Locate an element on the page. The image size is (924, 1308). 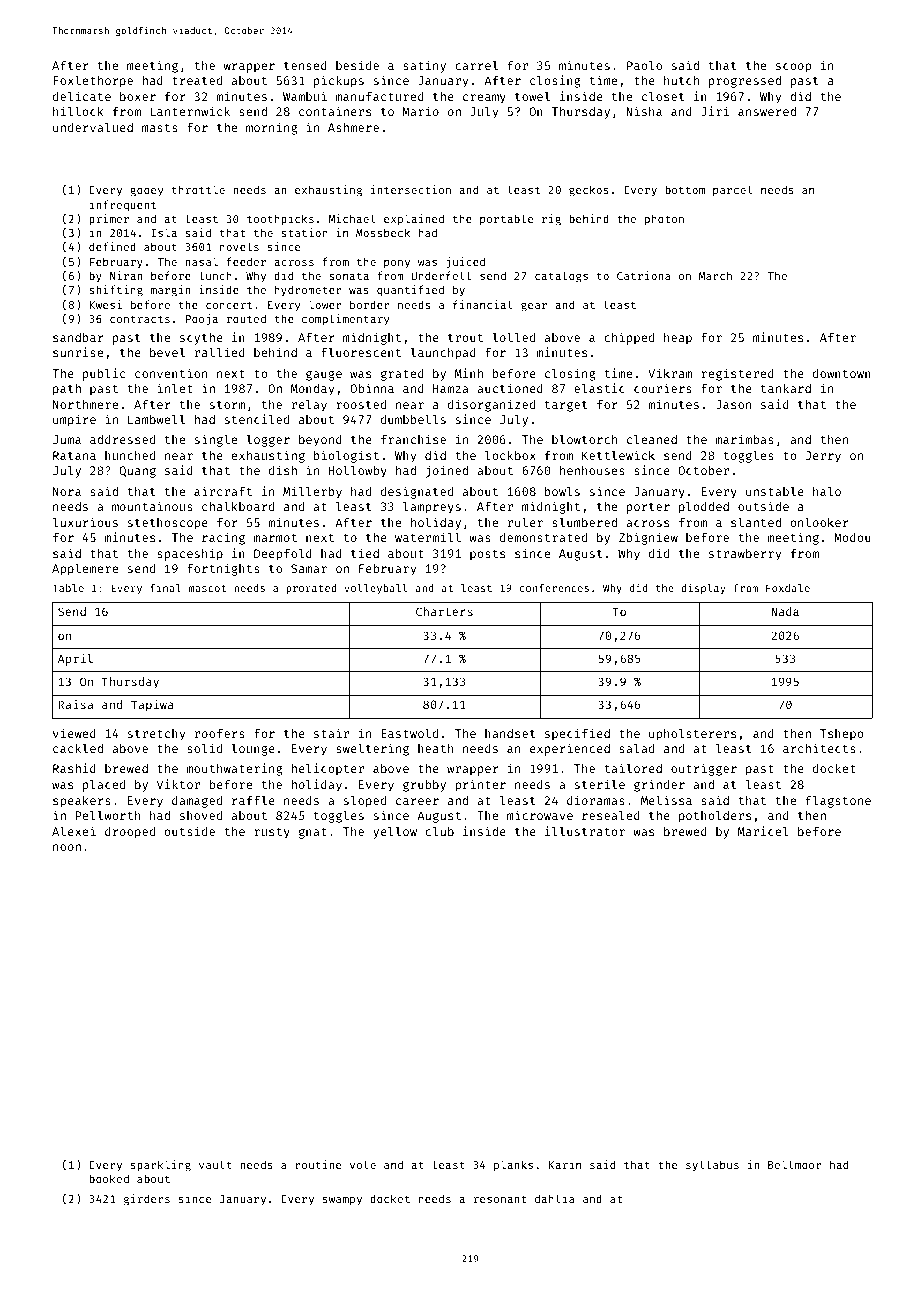
Bellmoor is located at coordinates (795, 1164).
